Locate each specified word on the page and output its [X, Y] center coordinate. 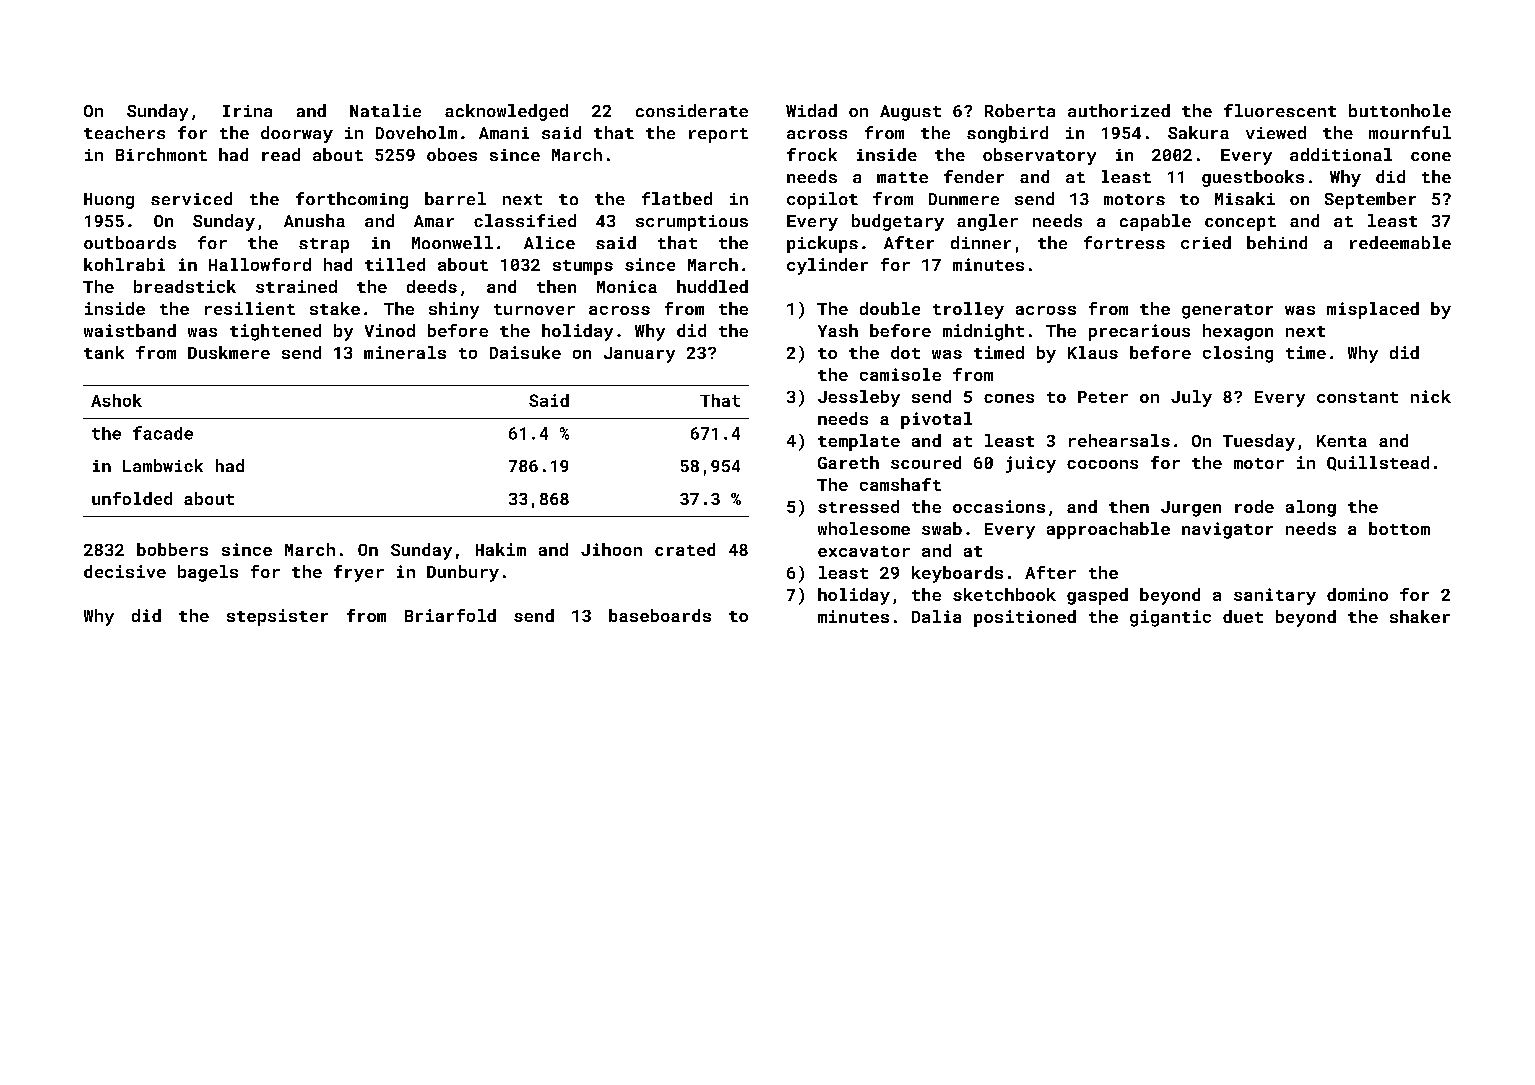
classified [525, 220]
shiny [454, 310]
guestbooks [1253, 178]
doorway [297, 134]
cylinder [827, 266]
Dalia [936, 616]
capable [1155, 222]
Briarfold [450, 615]
